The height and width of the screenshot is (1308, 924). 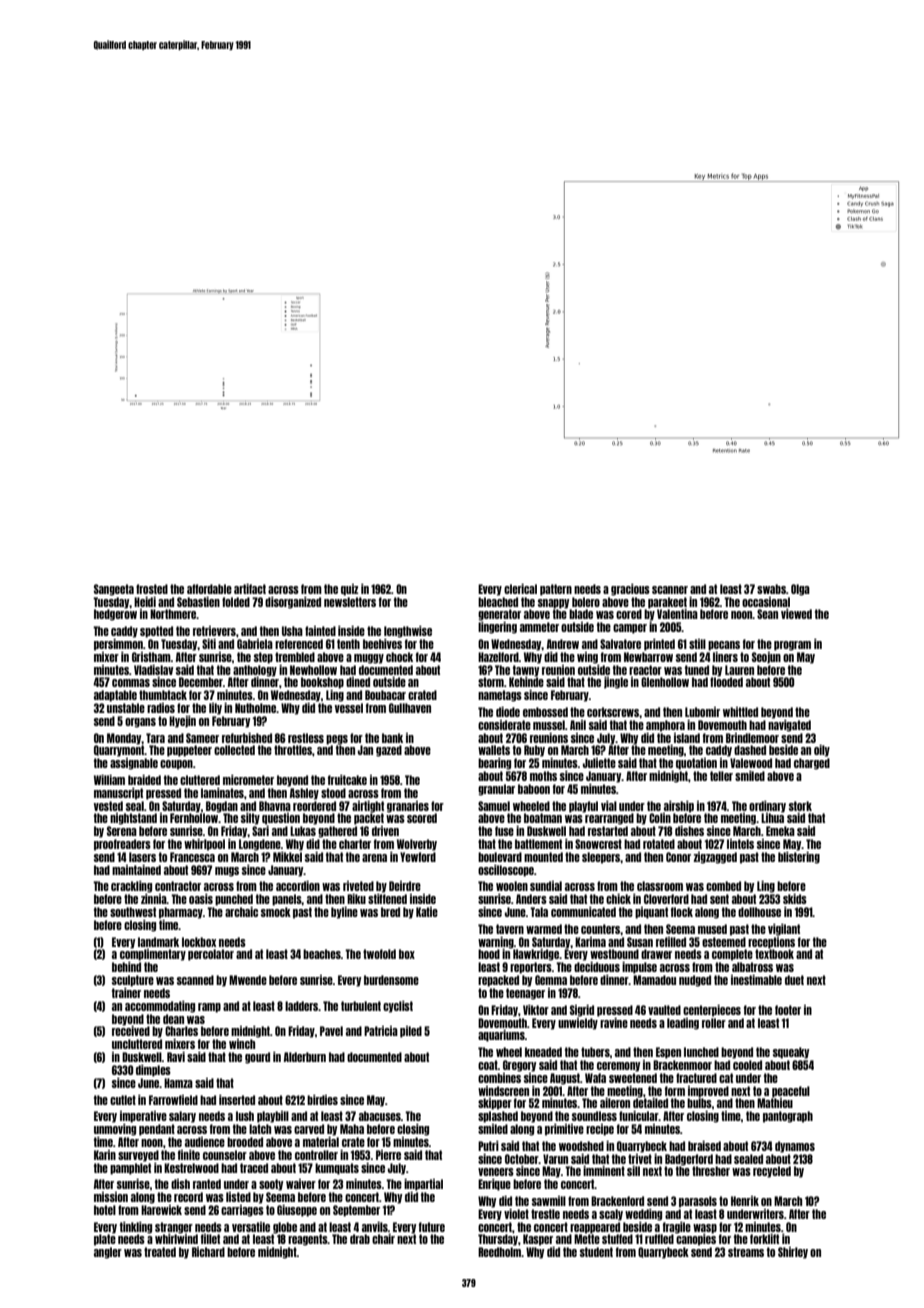 What do you see at coordinates (536, 1010) in the screenshot?
I see `Viktor` at bounding box center [536, 1010].
